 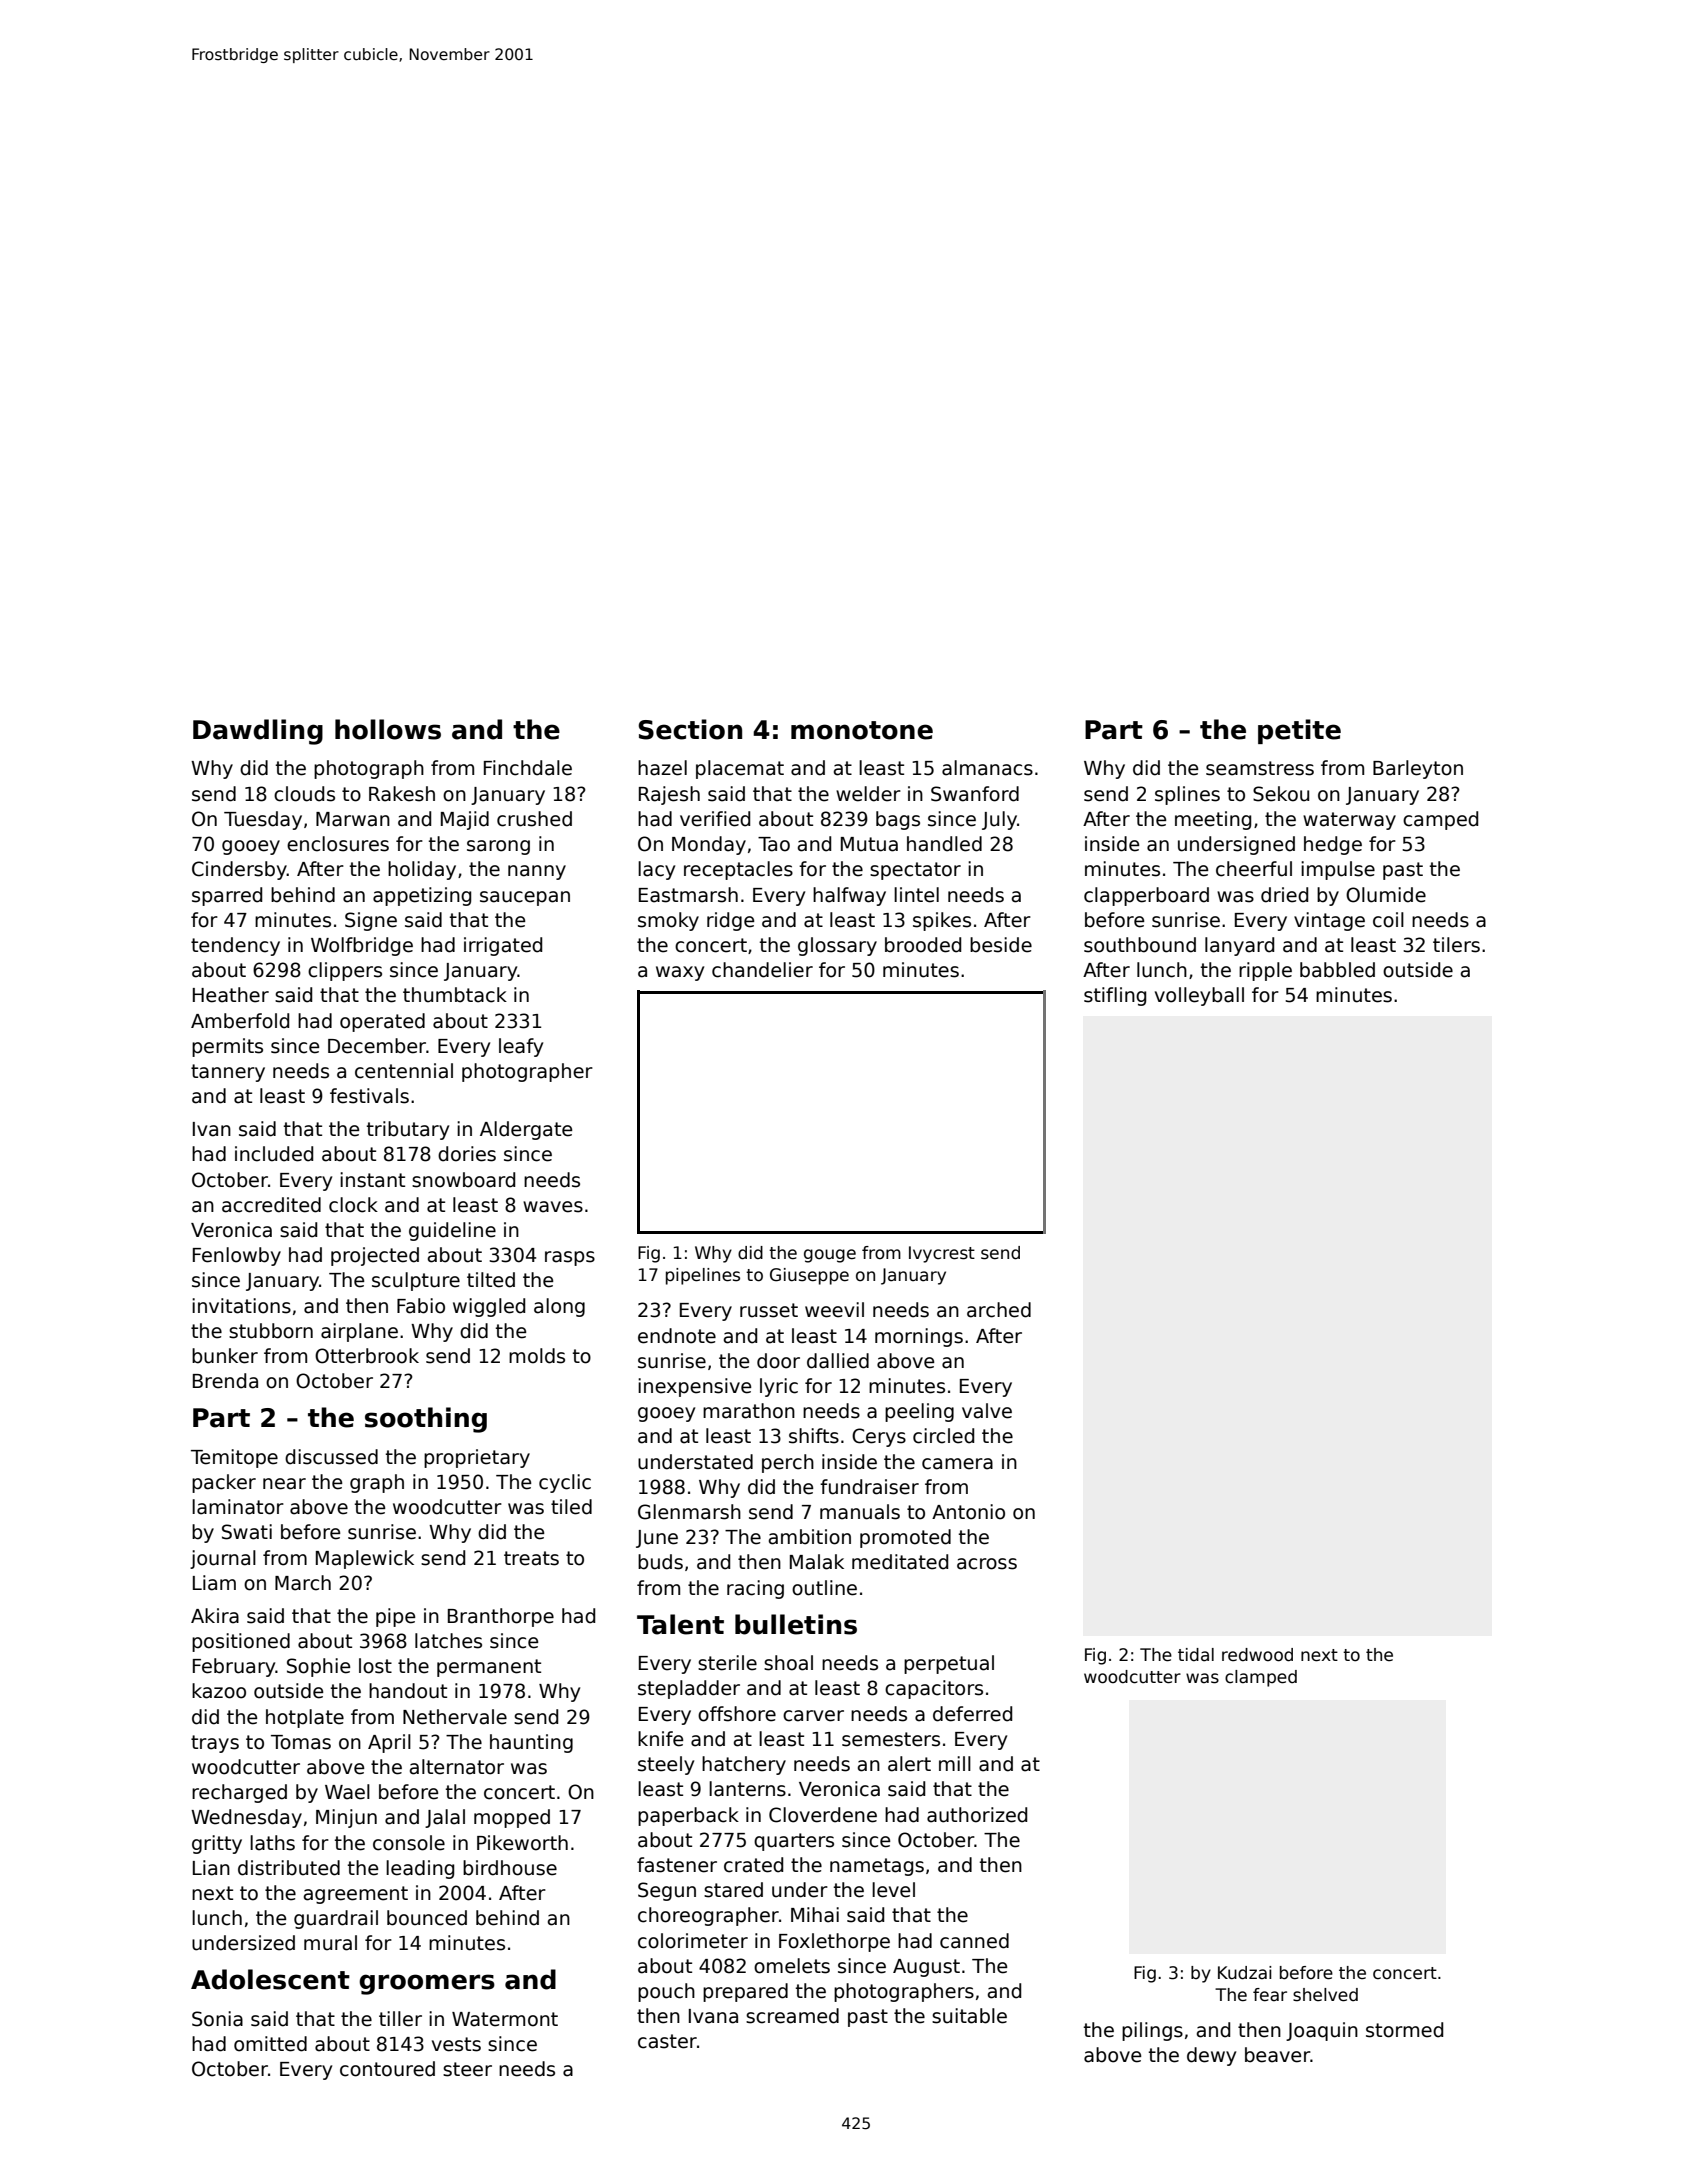 I want to click on babbled, so click(x=1337, y=970).
